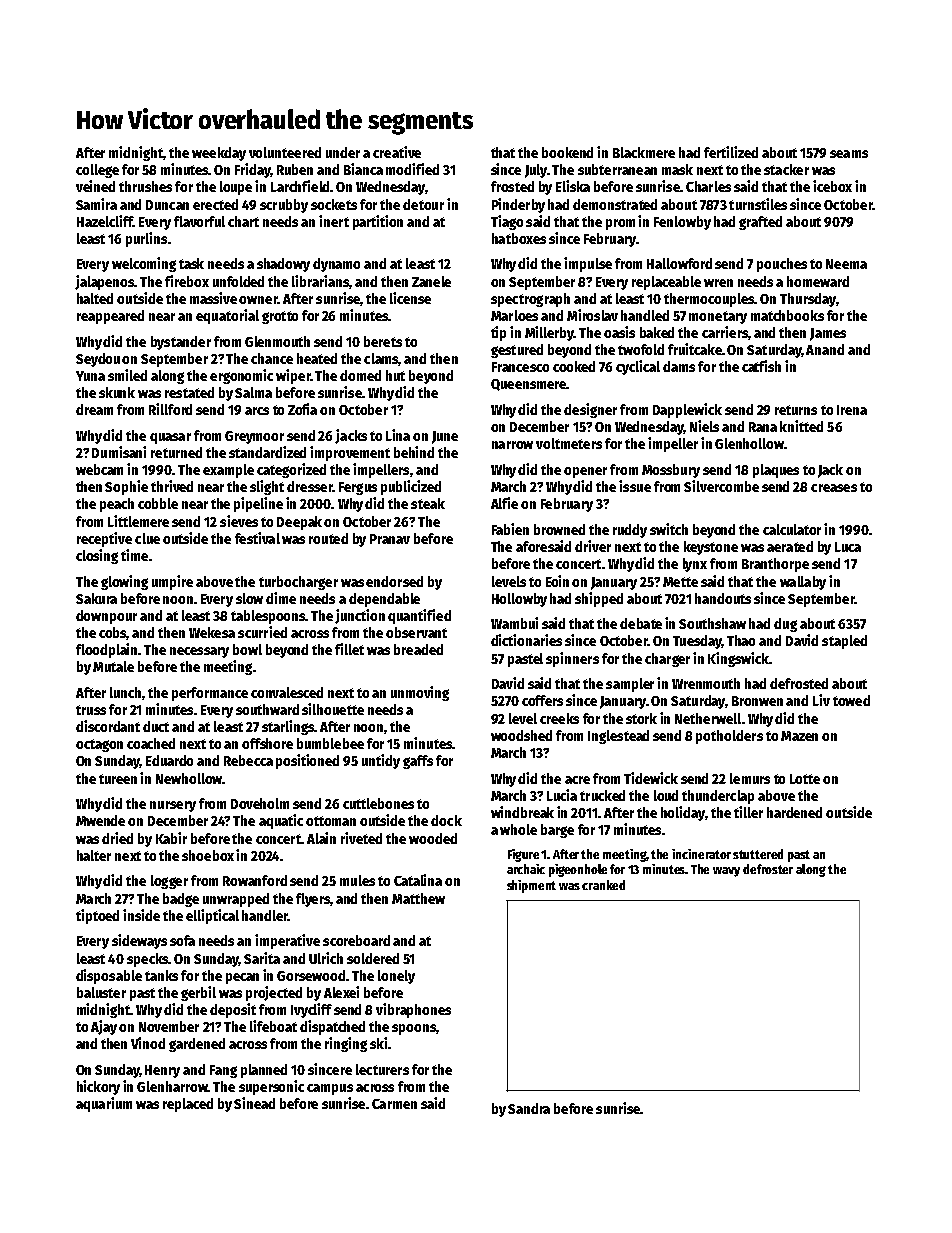 This document has width=952, height=1233. What do you see at coordinates (726, 872) in the document?
I see `wavy` at bounding box center [726, 872].
